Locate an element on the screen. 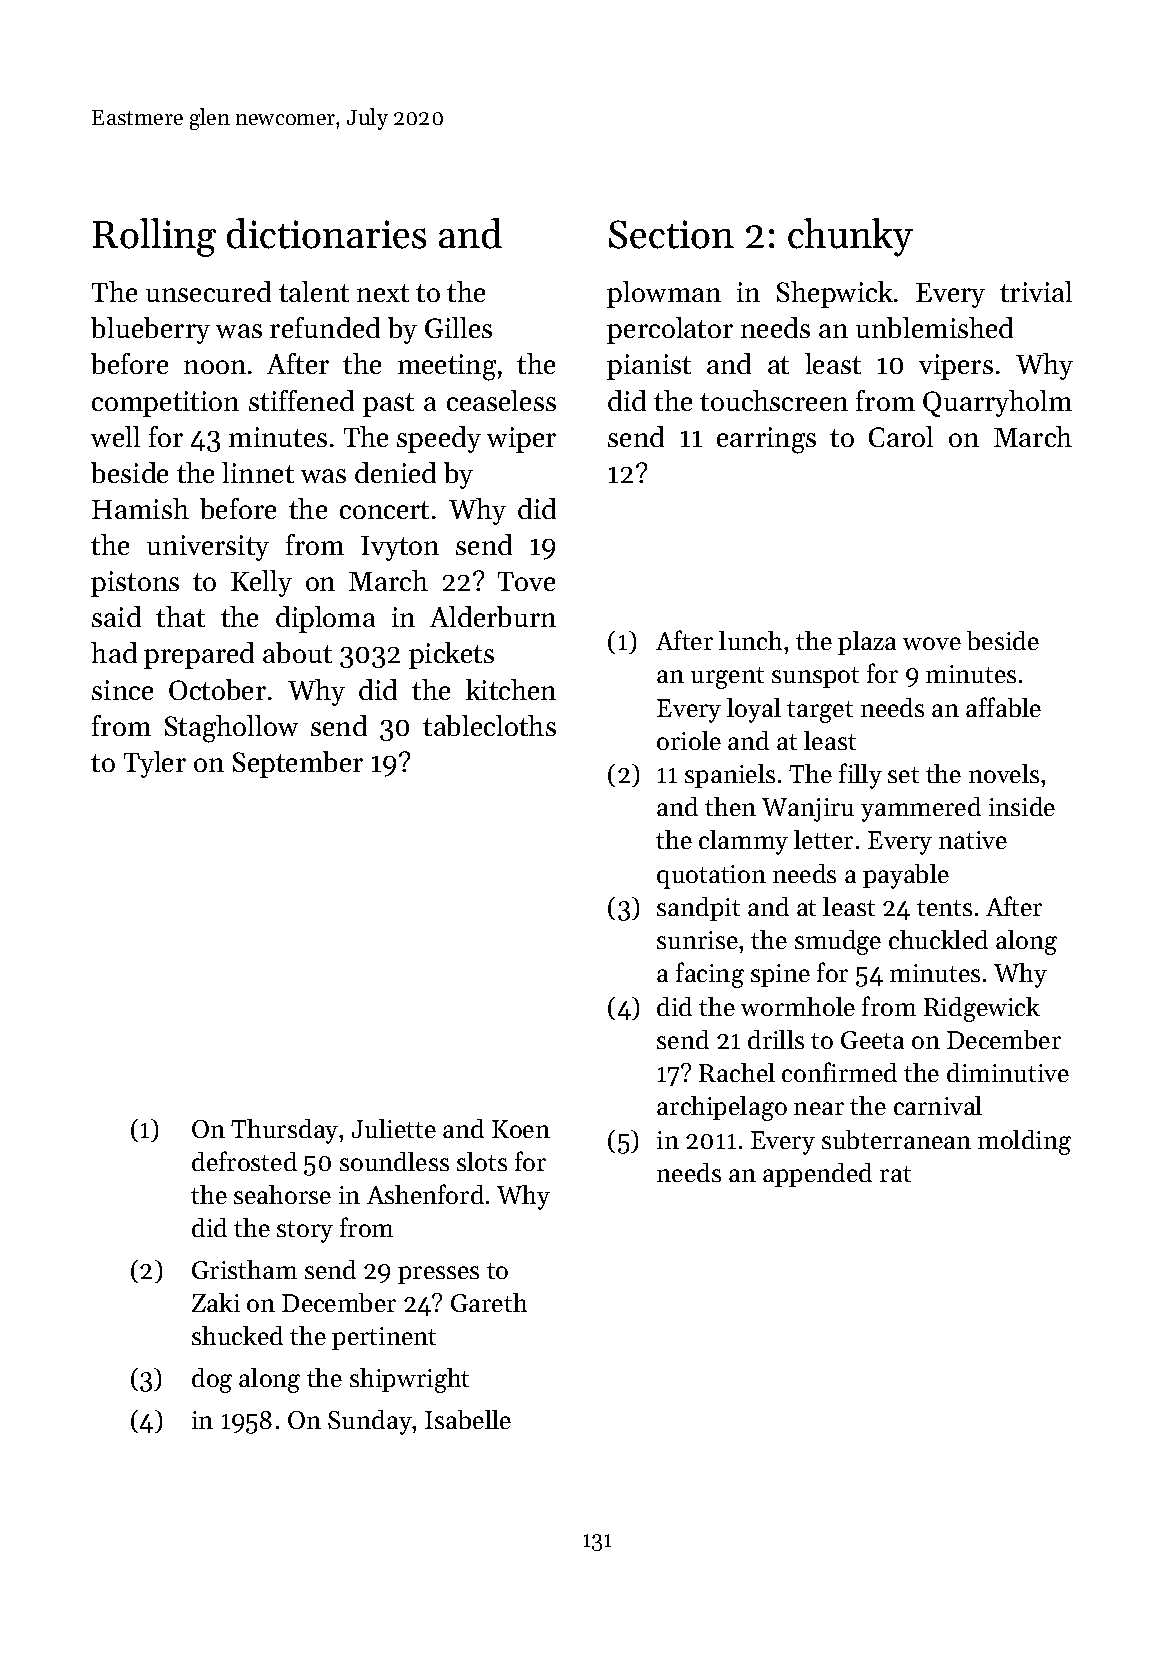 This screenshot has width=1165, height=1654. Rolling is located at coordinates (154, 237).
